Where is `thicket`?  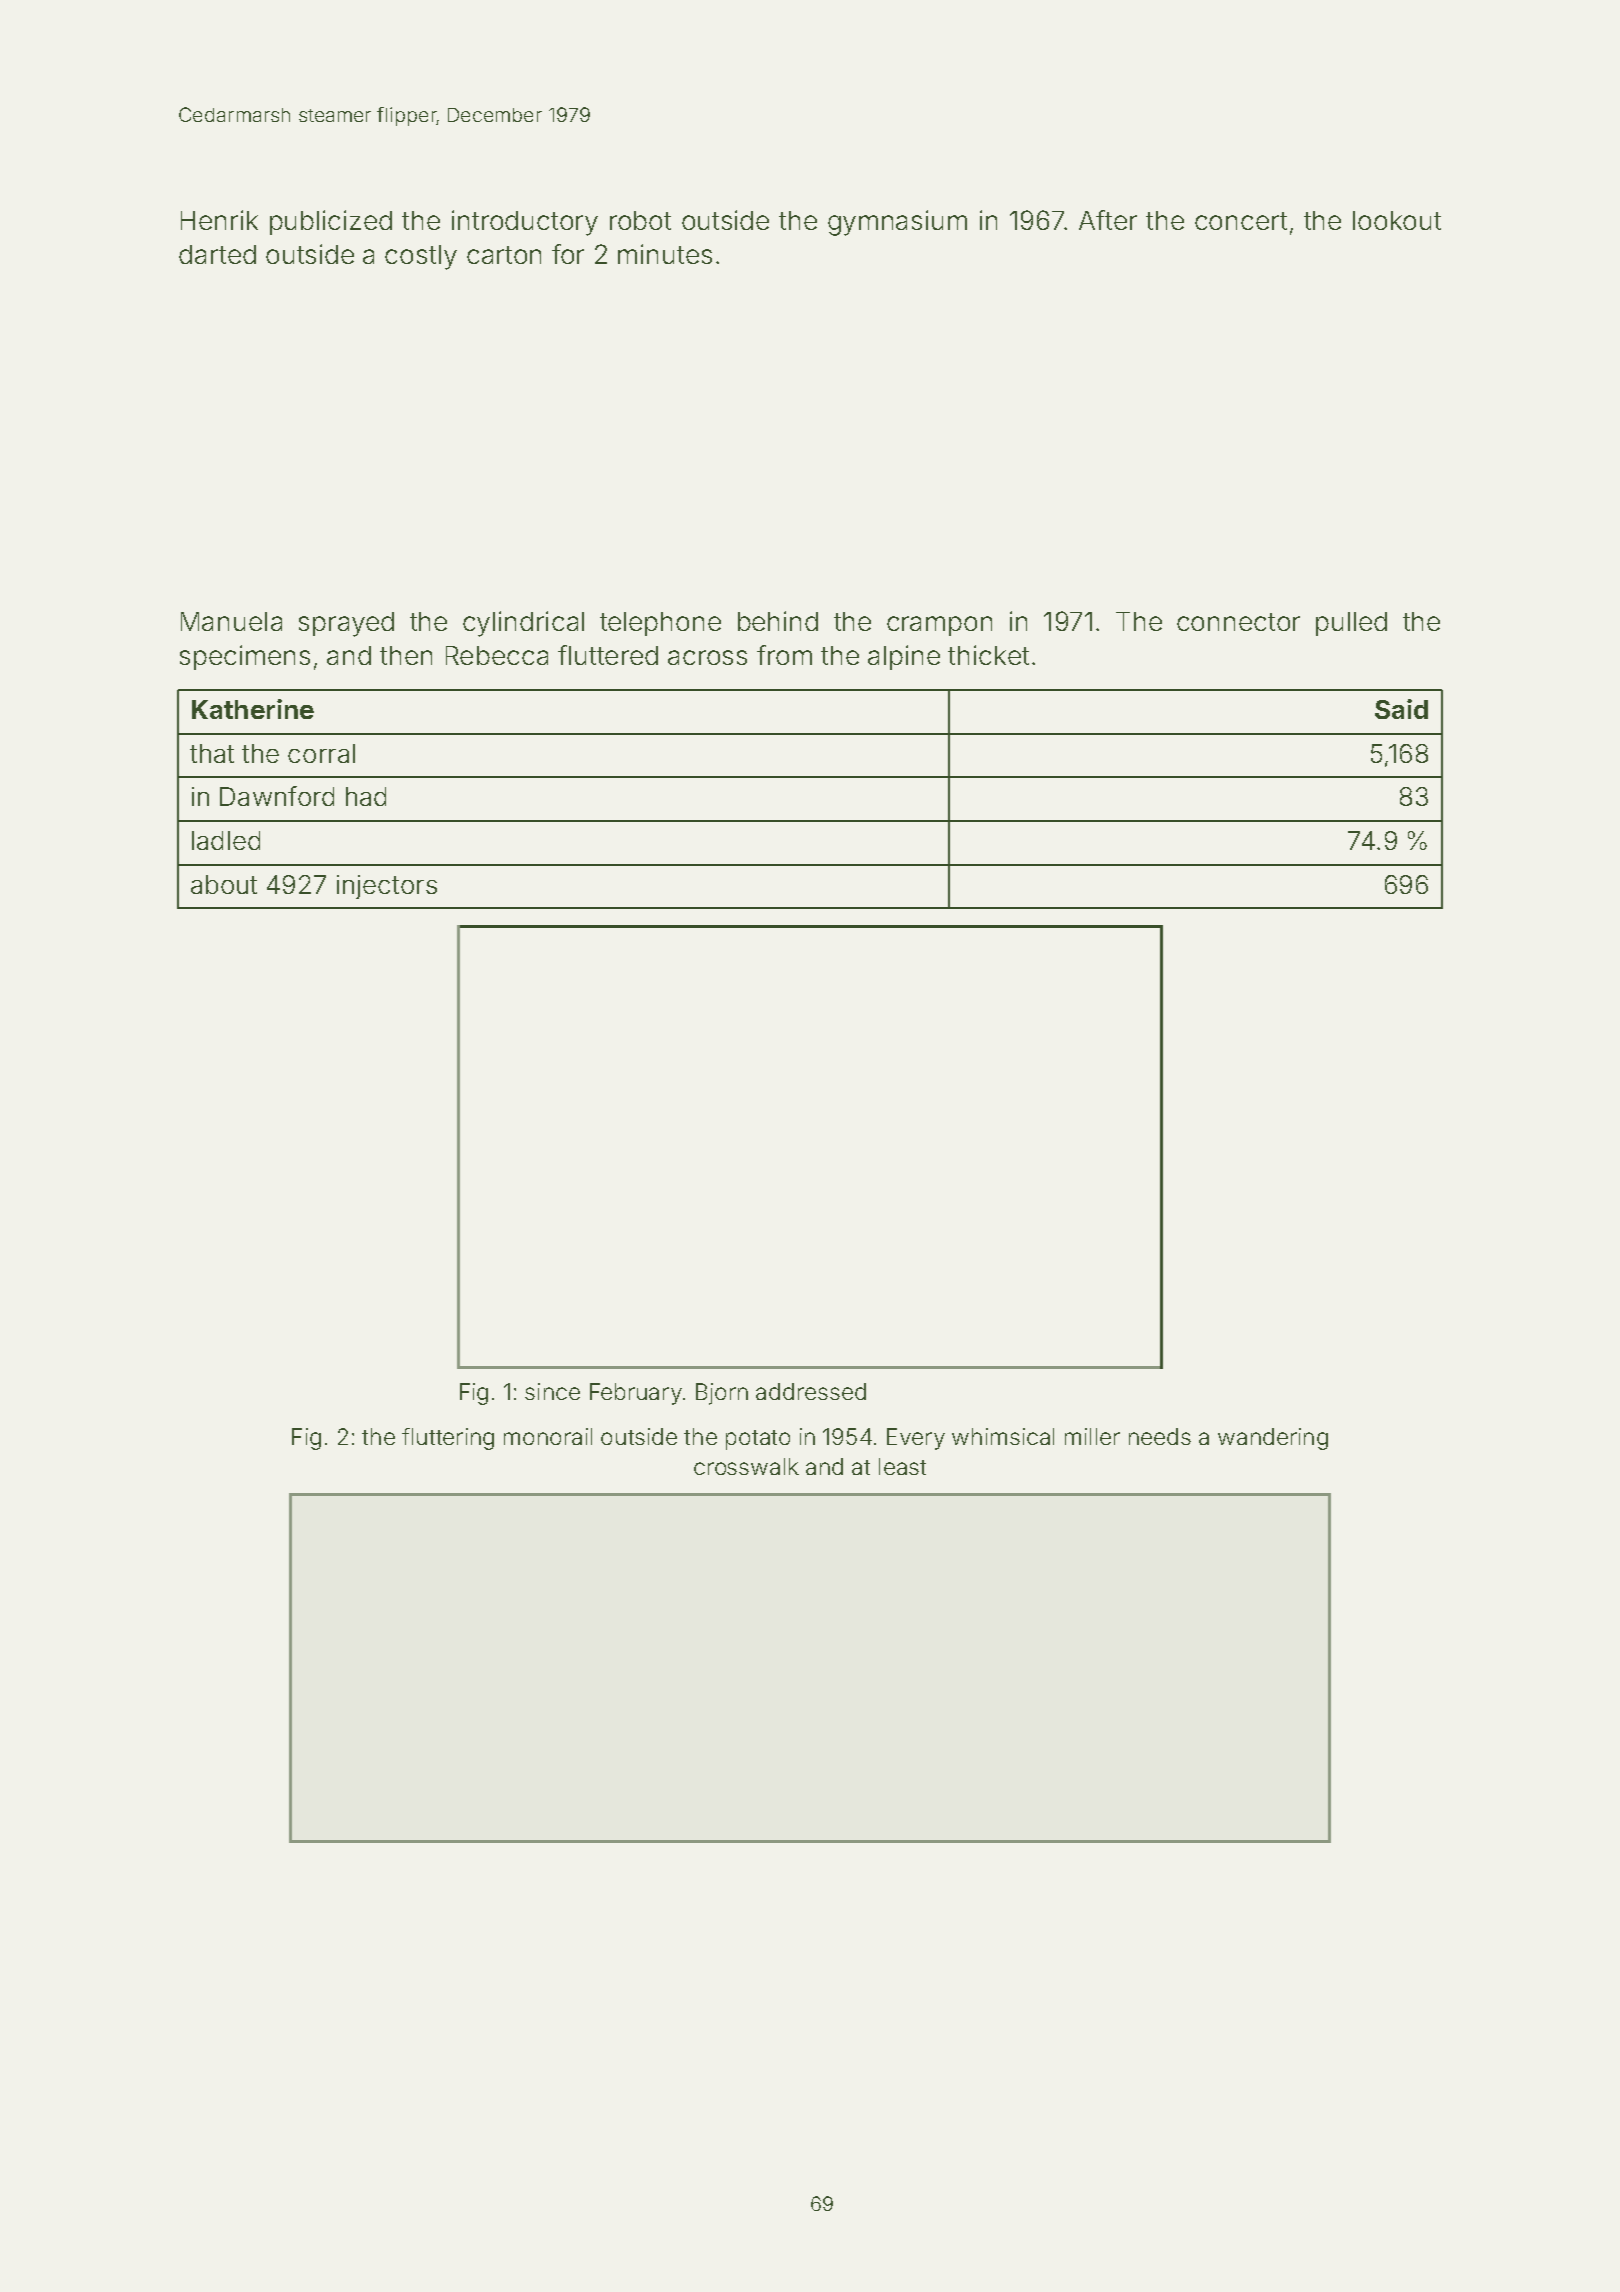
thicket is located at coordinates (988, 655).
